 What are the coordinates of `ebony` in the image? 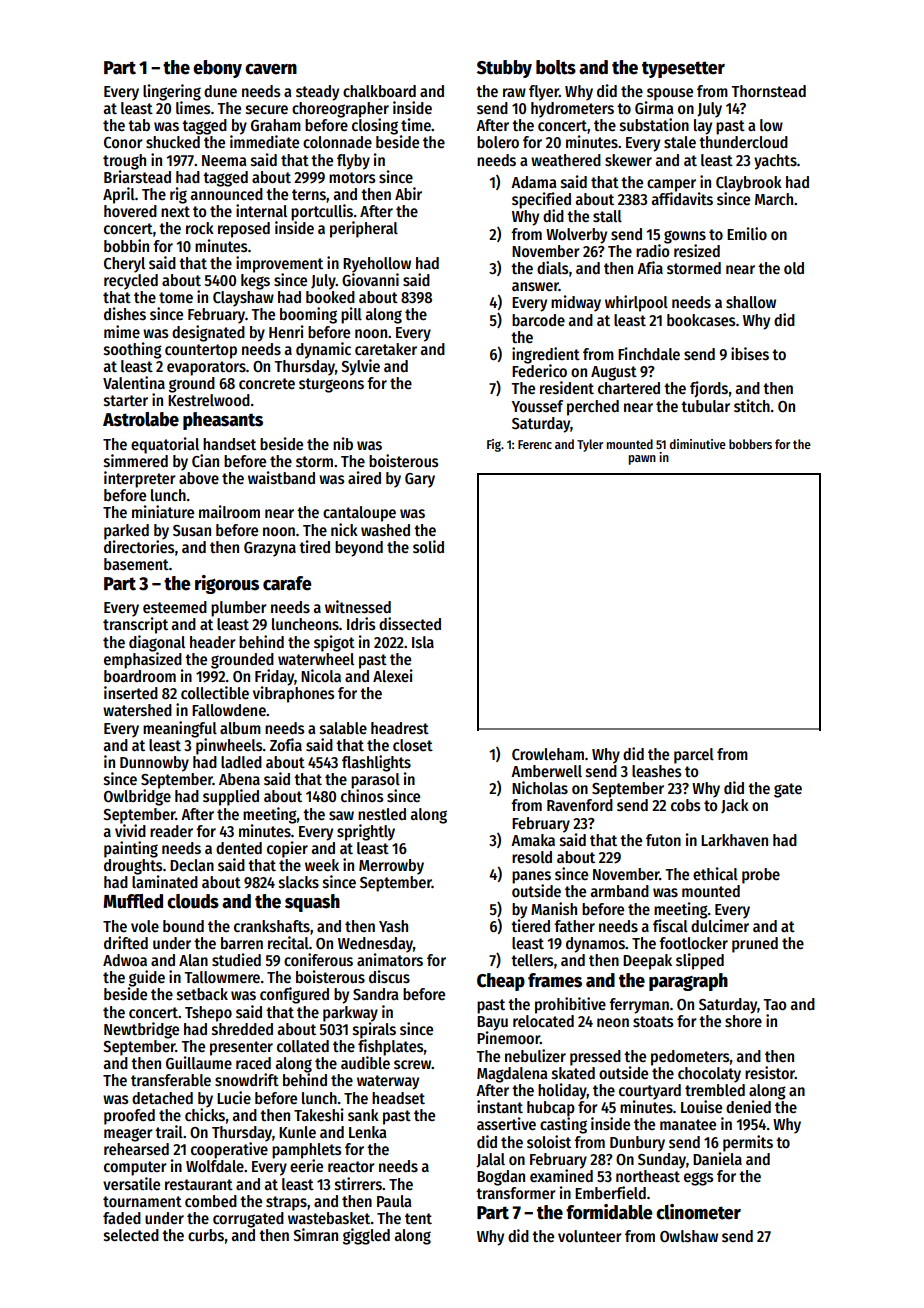 It's located at (217, 69).
